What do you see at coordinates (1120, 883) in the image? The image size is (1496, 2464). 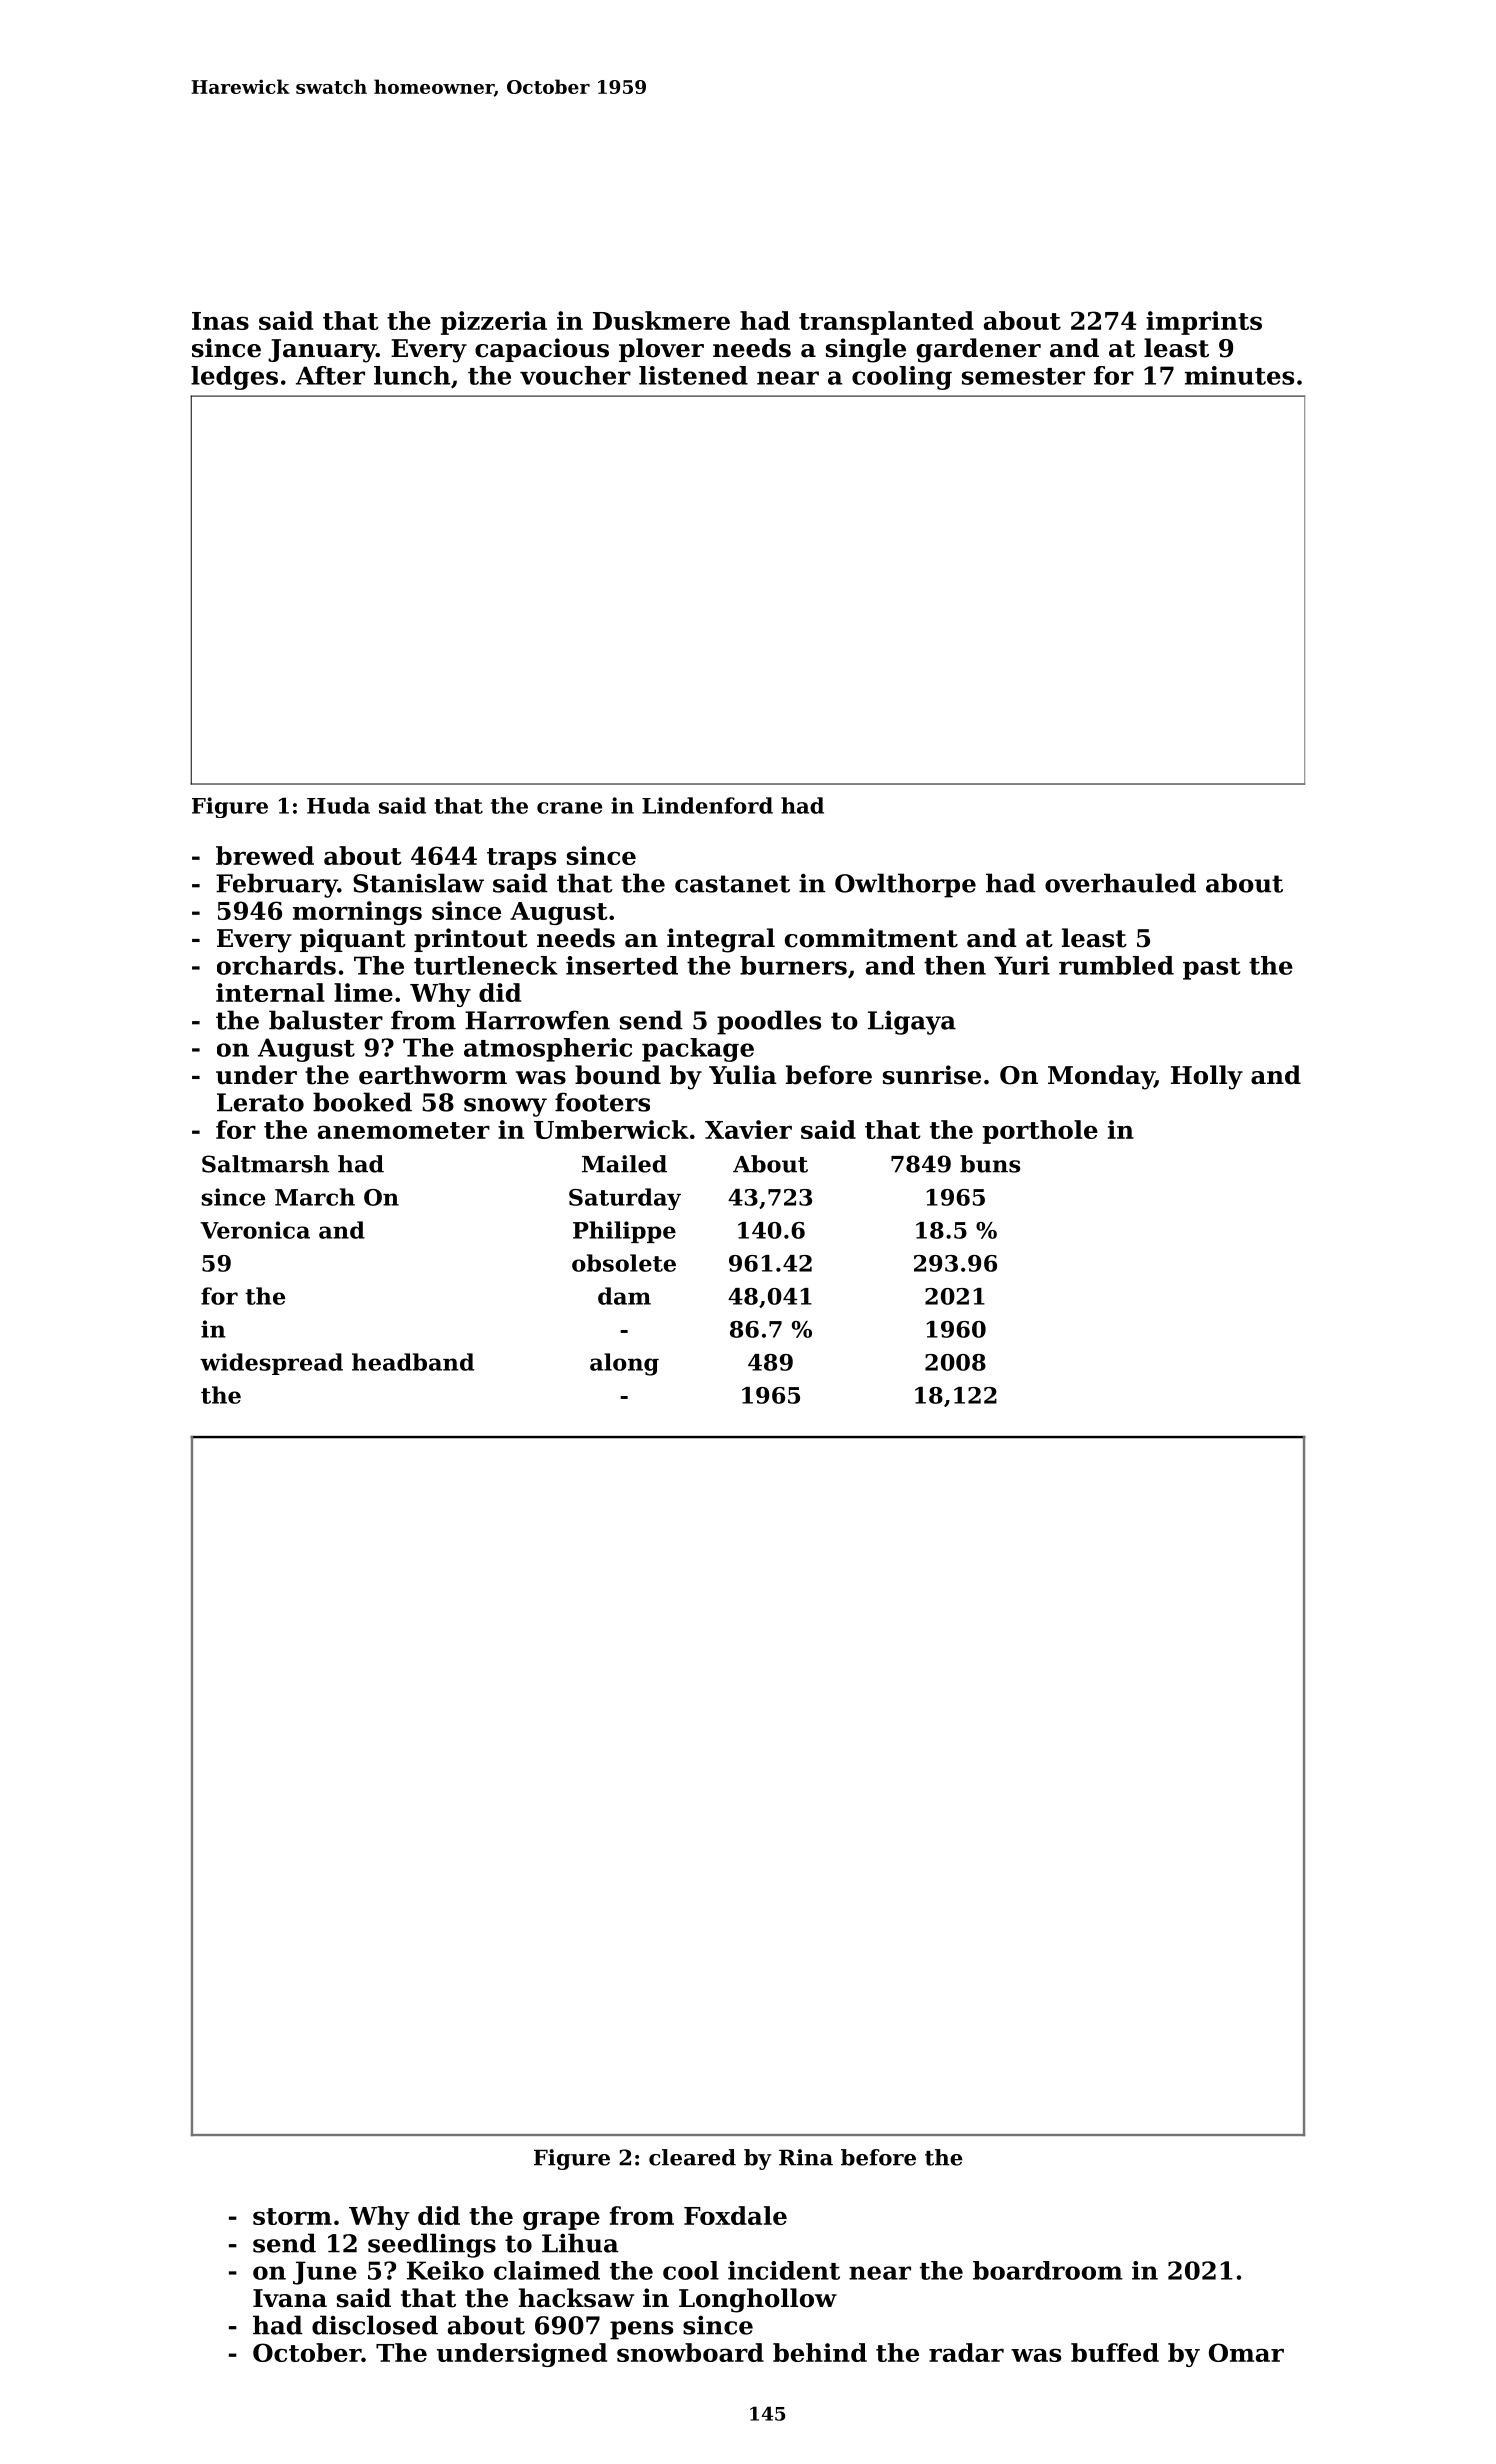 I see `overhauled` at bounding box center [1120, 883].
